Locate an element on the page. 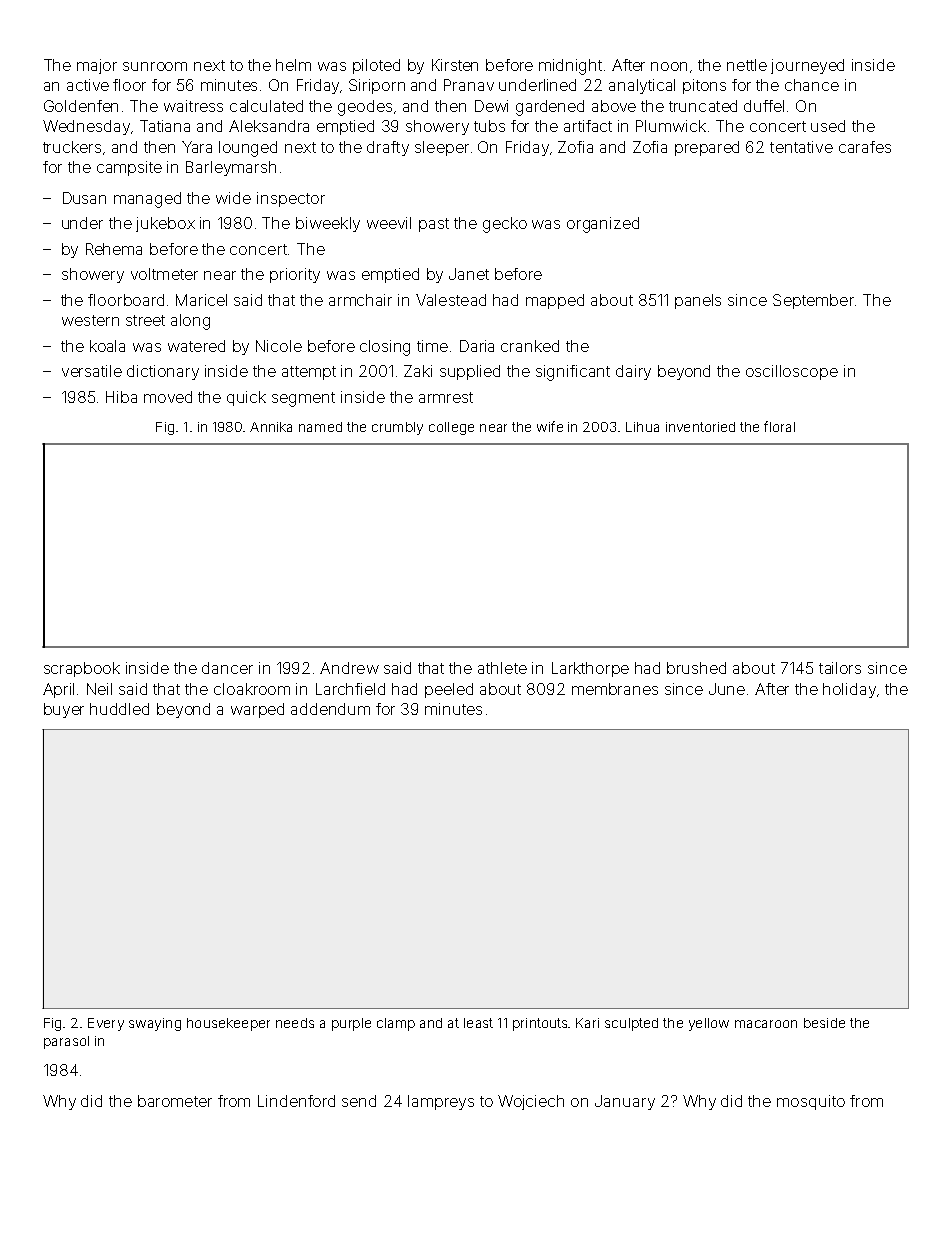  September is located at coordinates (813, 301).
